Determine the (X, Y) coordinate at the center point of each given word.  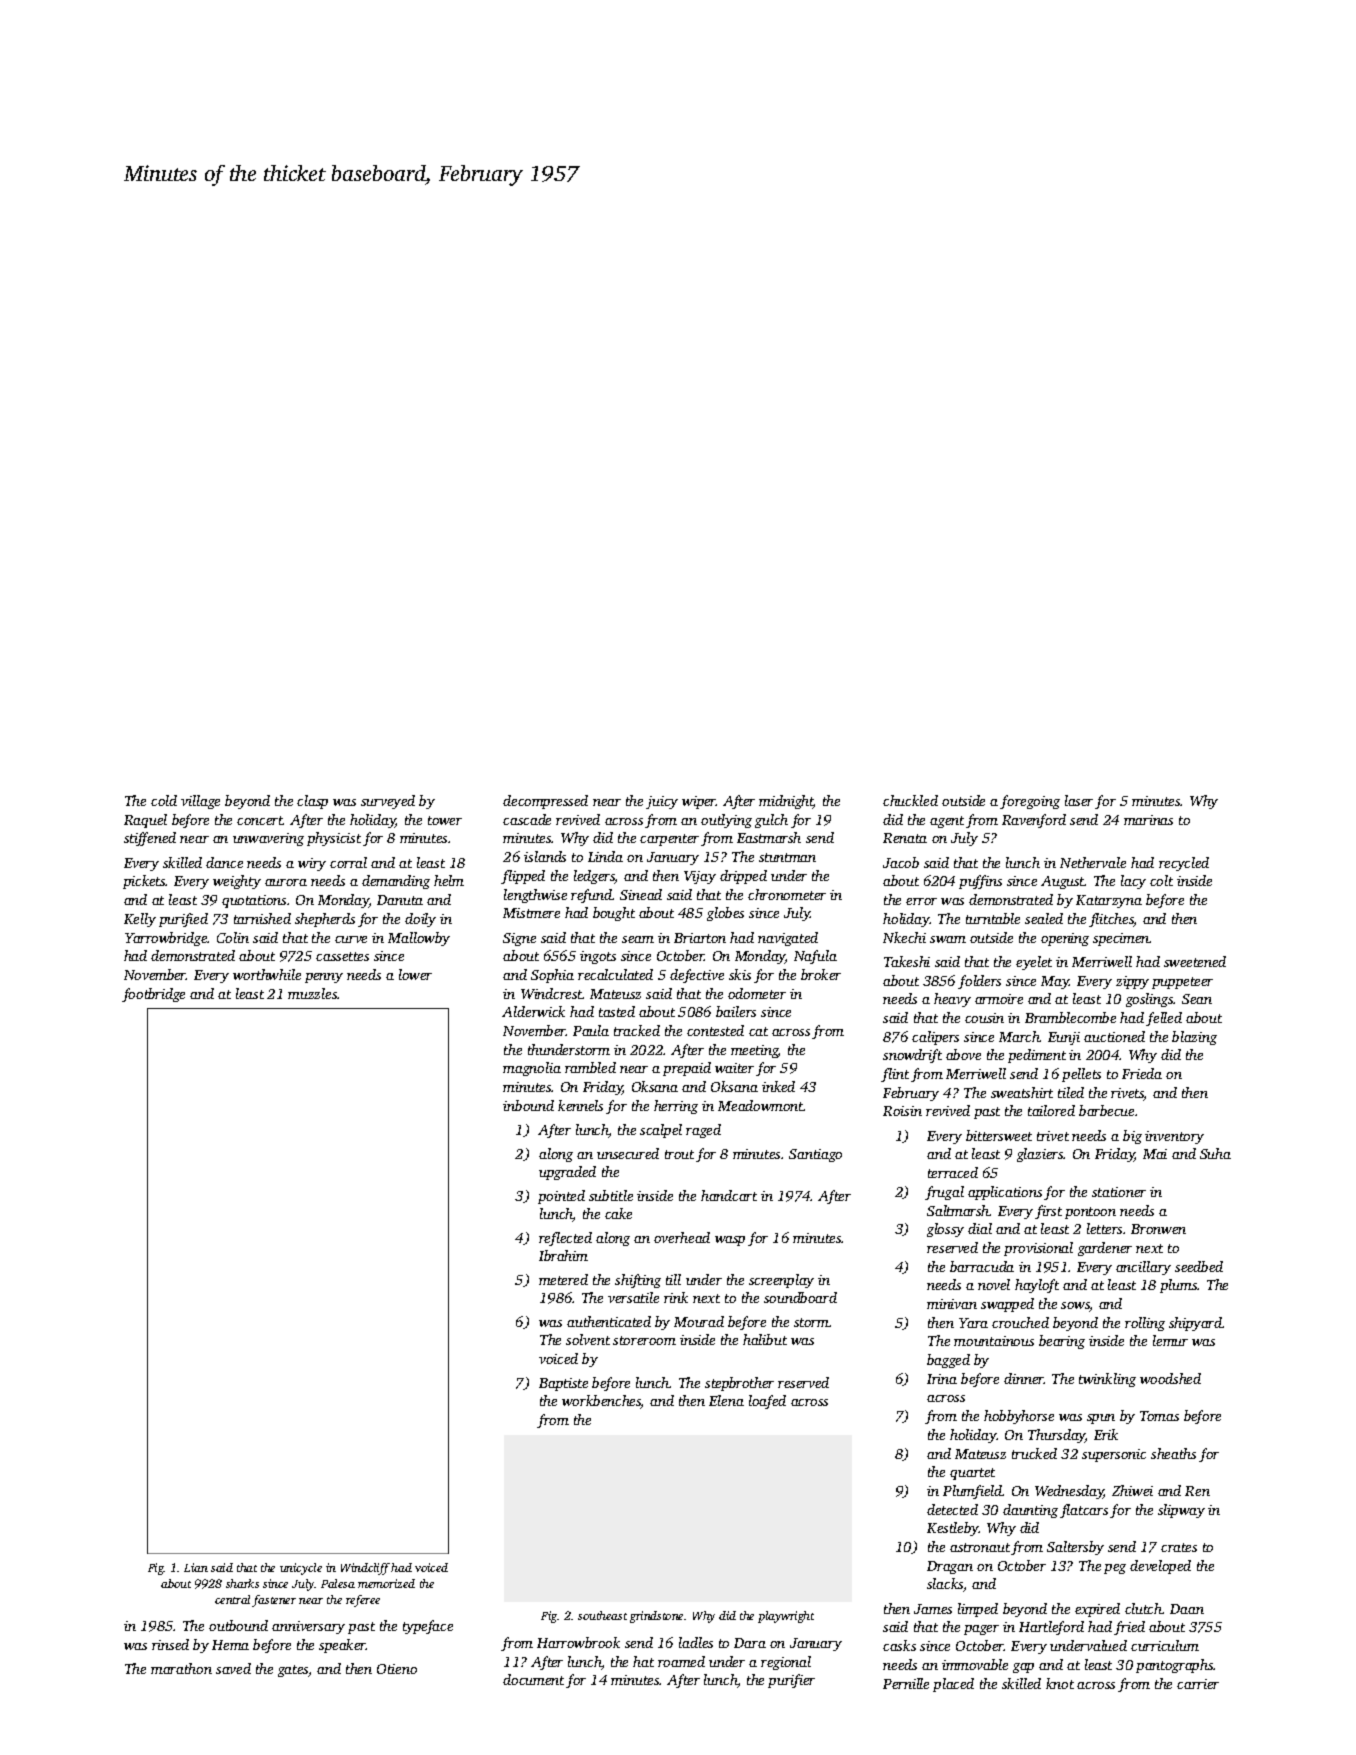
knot (1060, 1683)
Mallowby (419, 939)
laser (1079, 800)
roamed (681, 1661)
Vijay (700, 877)
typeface (428, 1627)
